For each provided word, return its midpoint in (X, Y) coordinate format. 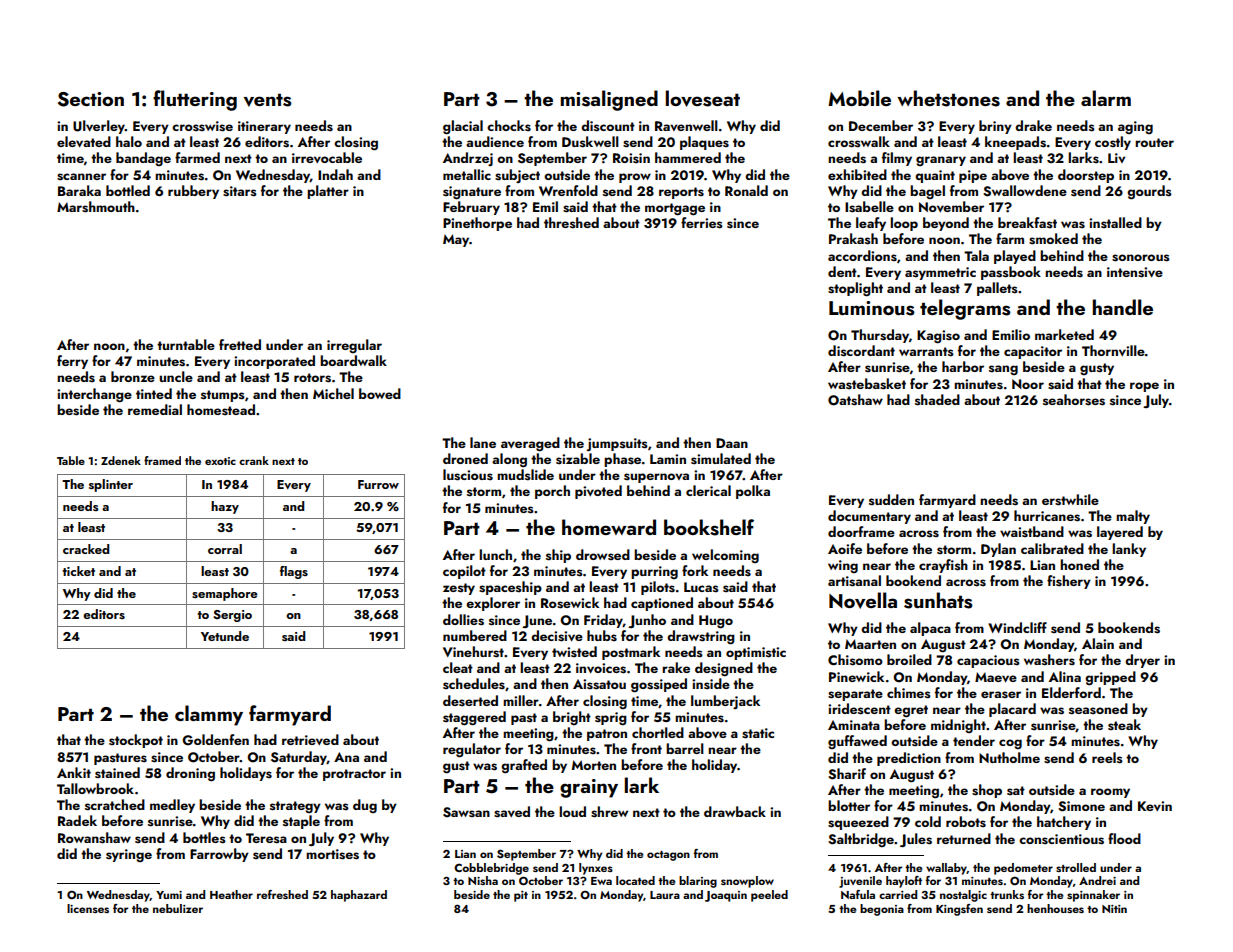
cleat (458, 667)
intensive (1135, 272)
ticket (78, 571)
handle (1123, 307)
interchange (94, 395)
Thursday (880, 336)
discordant (861, 351)
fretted (240, 344)
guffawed (857, 742)
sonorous (1141, 258)
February (471, 208)
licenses (88, 908)
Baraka (79, 190)
